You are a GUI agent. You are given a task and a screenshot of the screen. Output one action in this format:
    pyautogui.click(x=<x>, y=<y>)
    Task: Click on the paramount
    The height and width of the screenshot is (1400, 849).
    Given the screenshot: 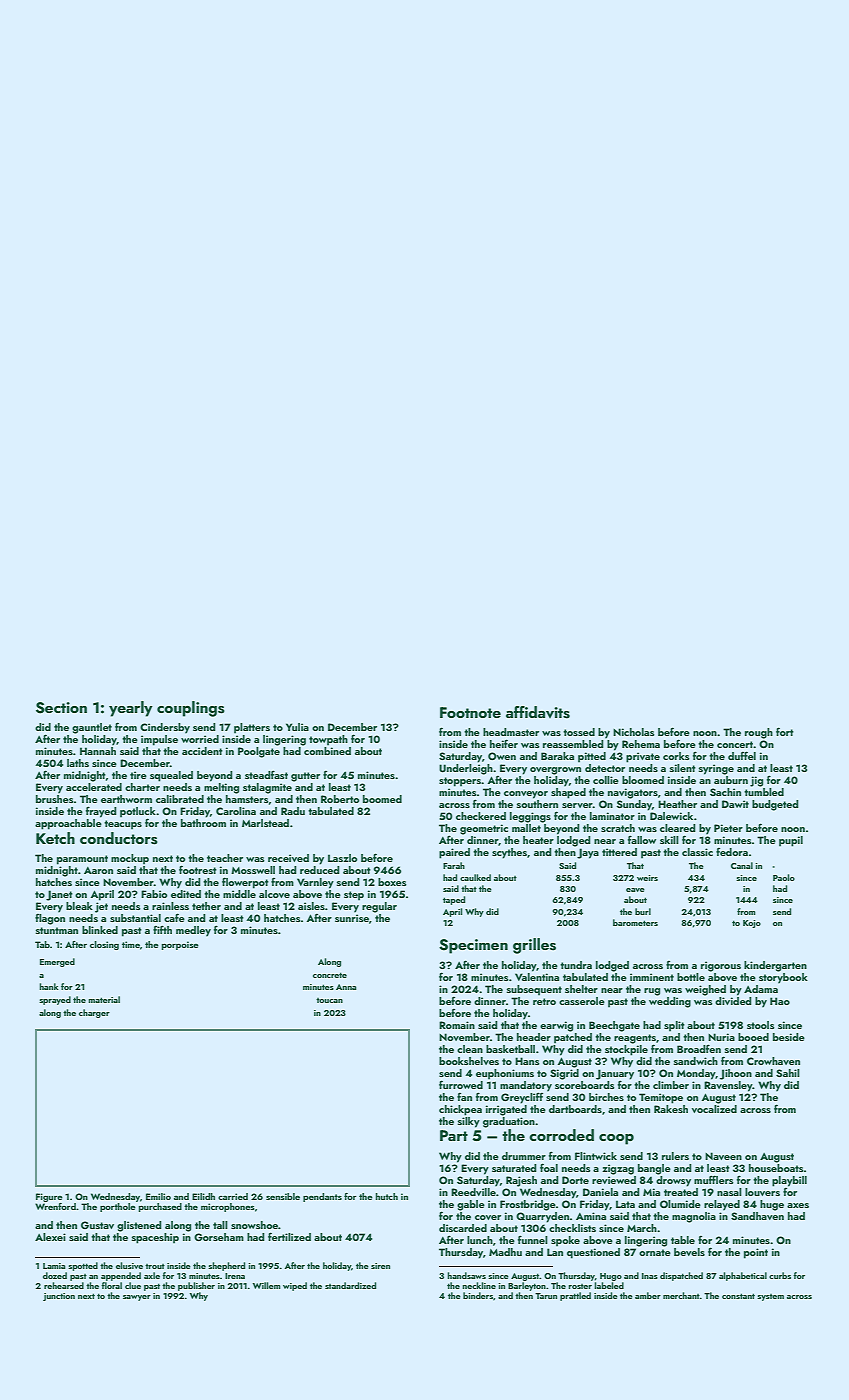 What is the action you would take?
    pyautogui.click(x=82, y=860)
